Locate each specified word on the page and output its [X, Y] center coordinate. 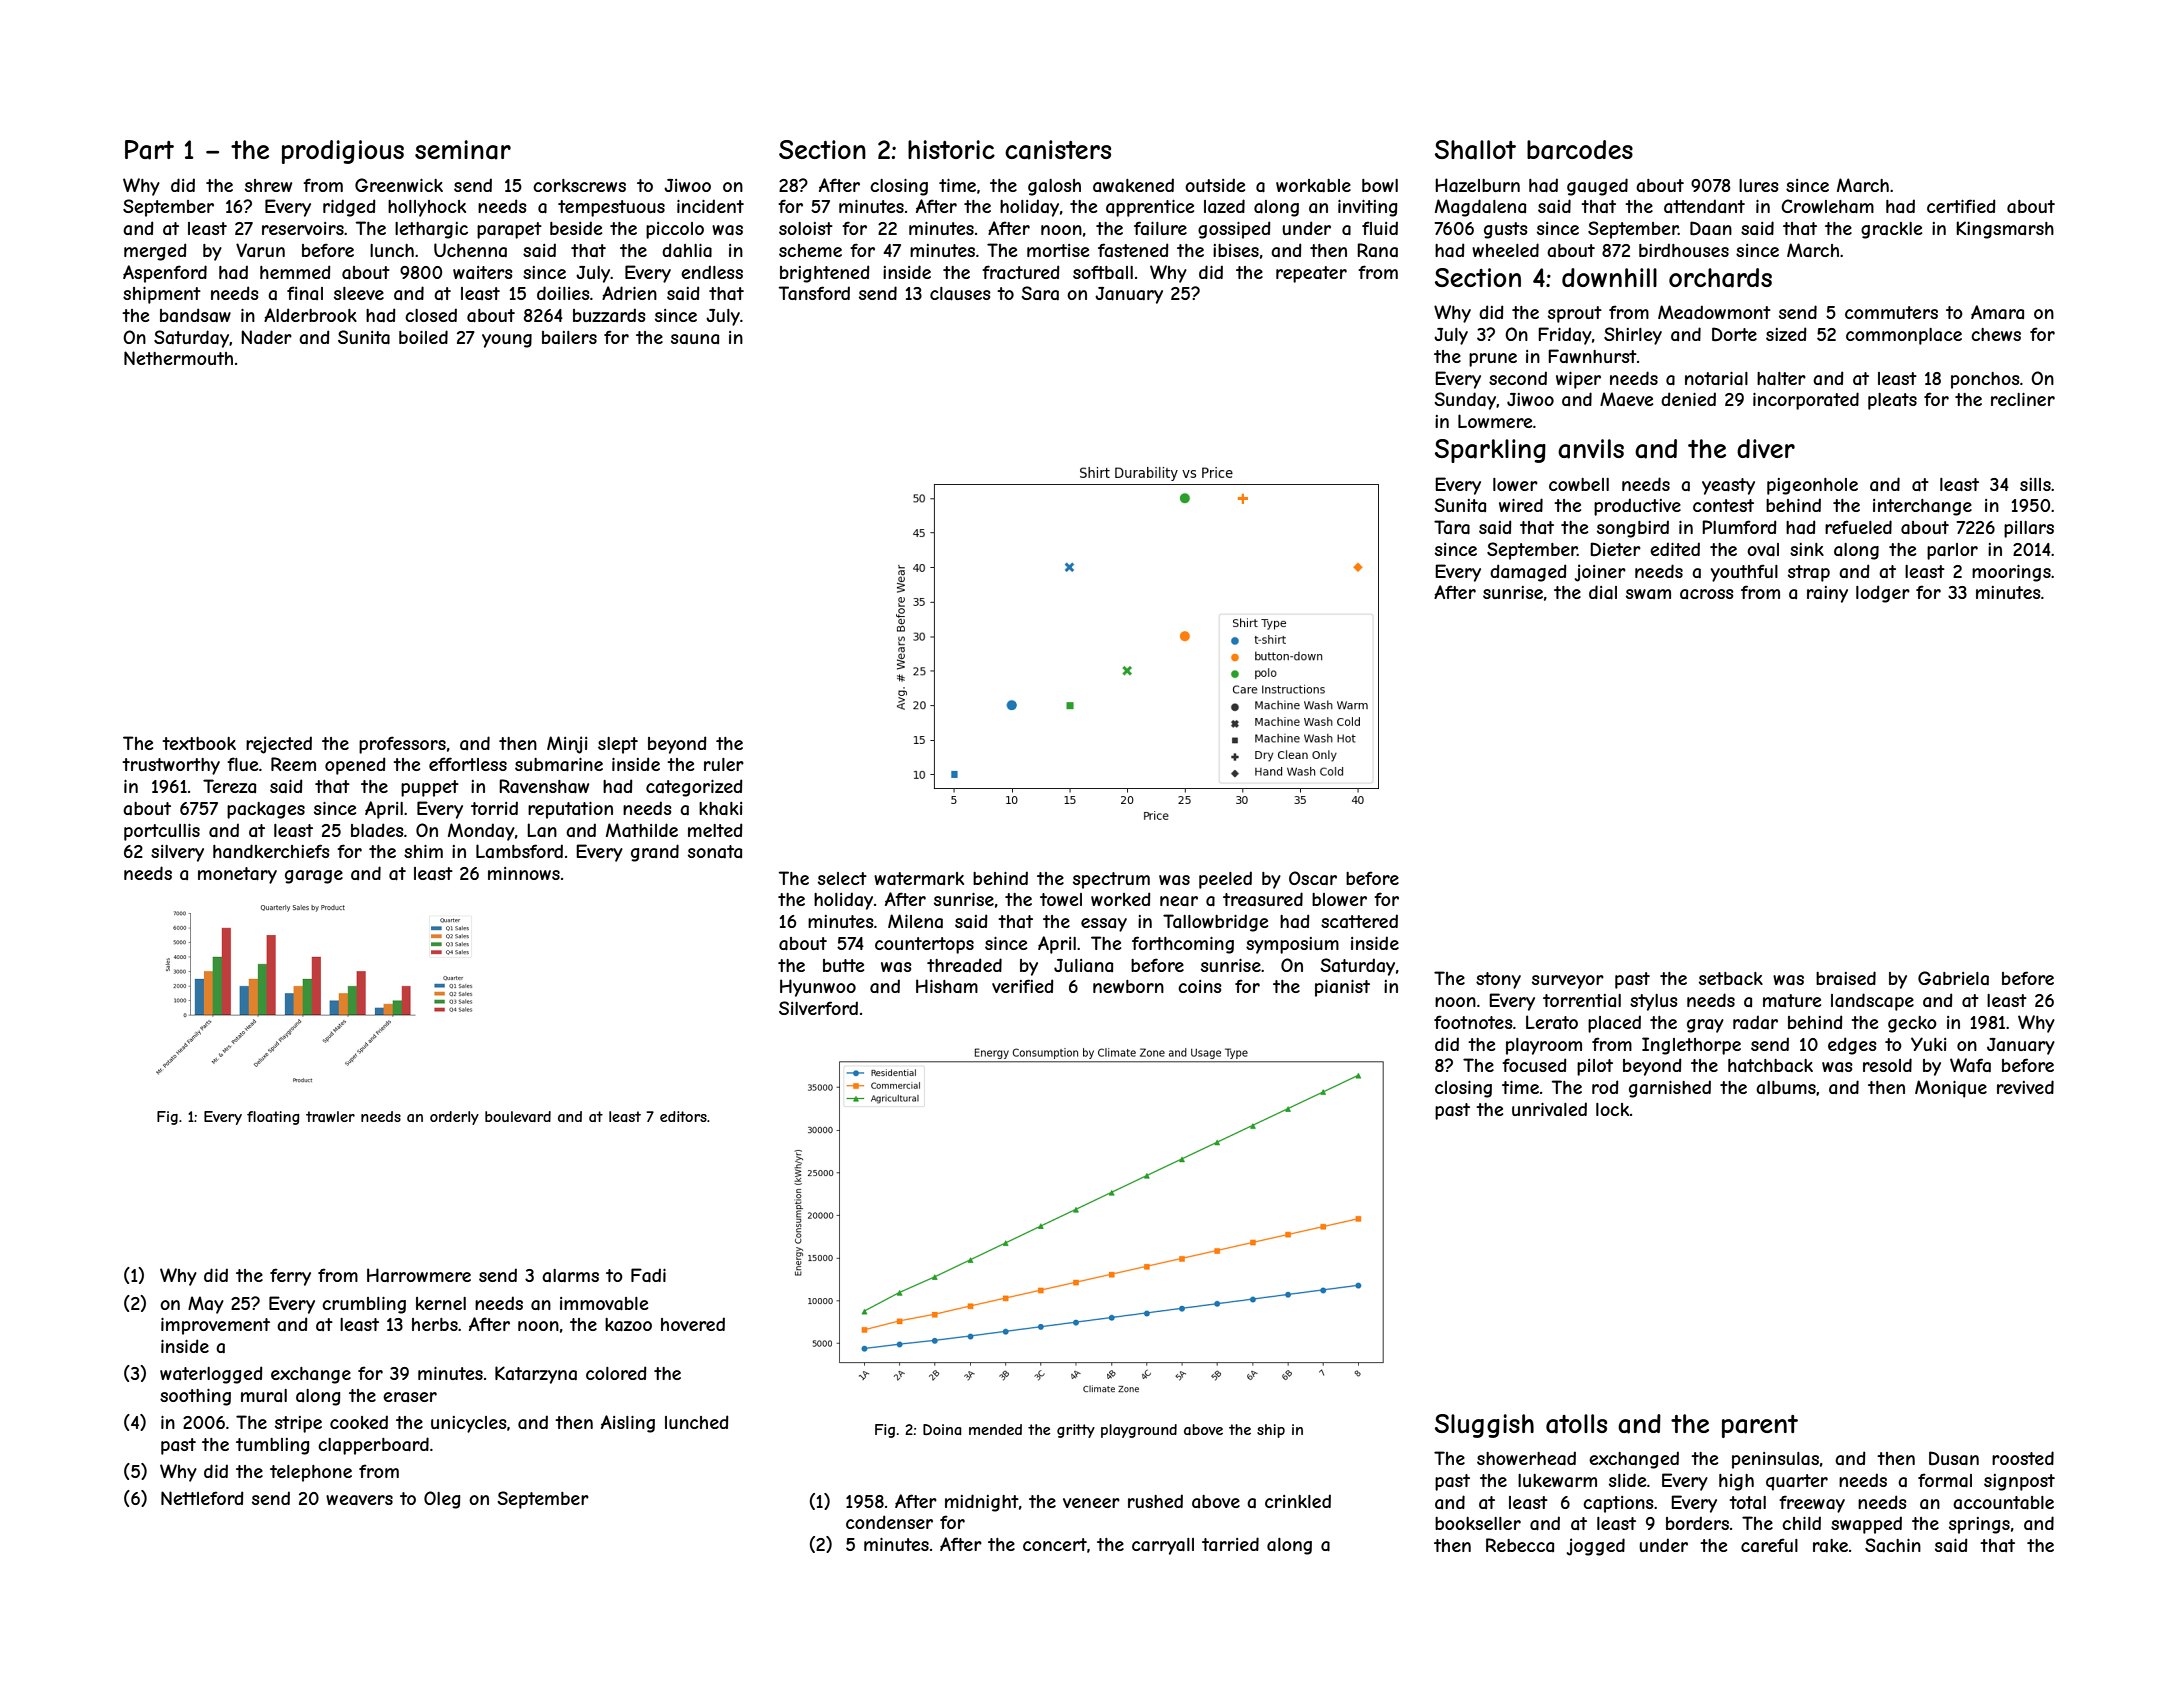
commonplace [1904, 336]
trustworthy [171, 766]
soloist [806, 228]
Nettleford [202, 1498]
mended [995, 1429]
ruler [724, 764]
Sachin [1893, 1545]
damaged [1528, 573]
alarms [570, 1275]
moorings [2011, 573]
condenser [889, 1522]
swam [1648, 594]
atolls [1576, 1424]
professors [402, 745]
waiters [483, 272]
